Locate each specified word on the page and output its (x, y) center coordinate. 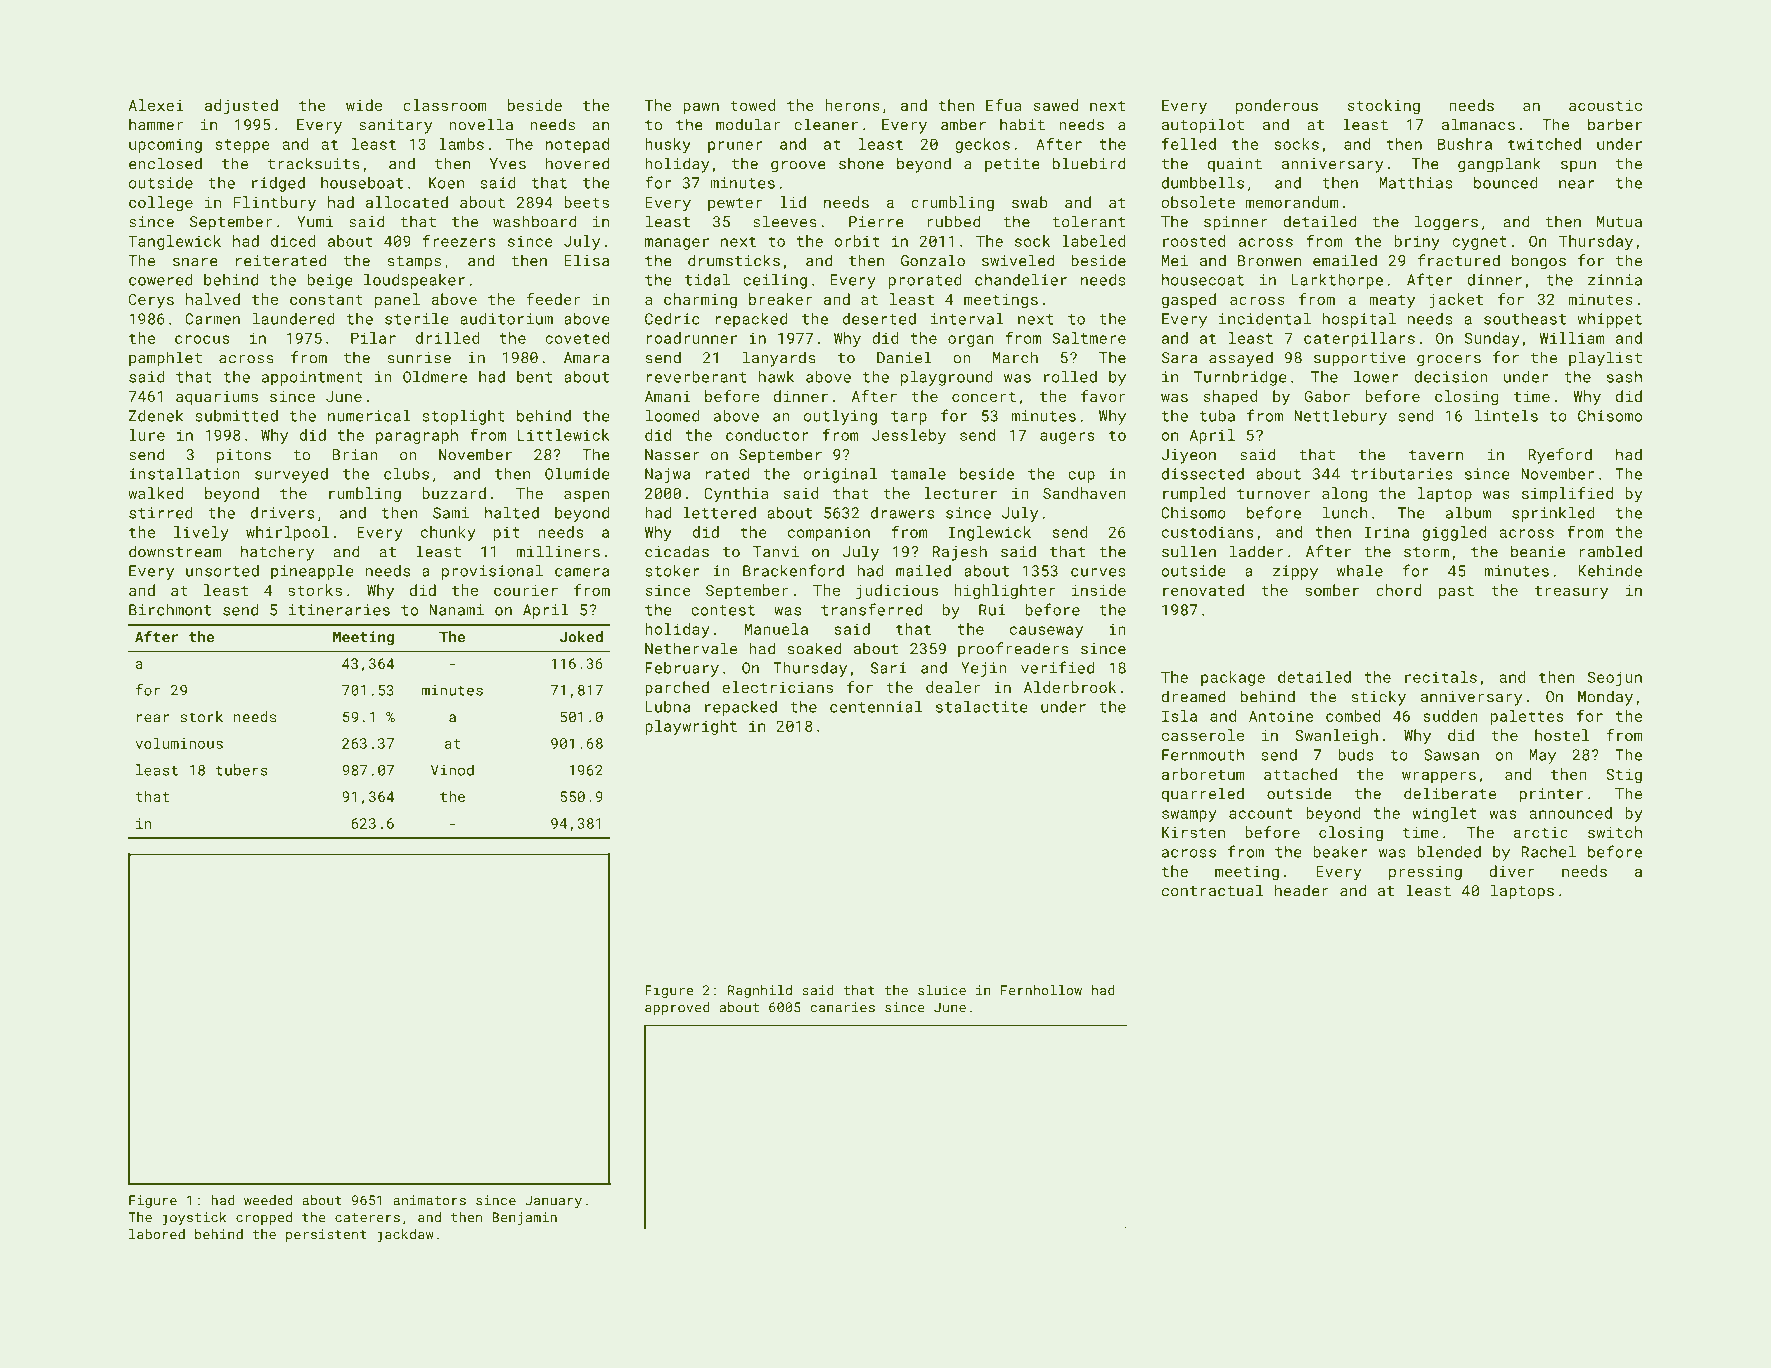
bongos (1539, 262)
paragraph (417, 436)
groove (798, 167)
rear (153, 718)
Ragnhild (760, 991)
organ (970, 341)
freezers (459, 240)
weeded (268, 1200)
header (1302, 890)
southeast (1525, 319)
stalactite (982, 707)
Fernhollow (1041, 990)
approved (677, 1008)
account (1261, 813)
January (553, 1201)
